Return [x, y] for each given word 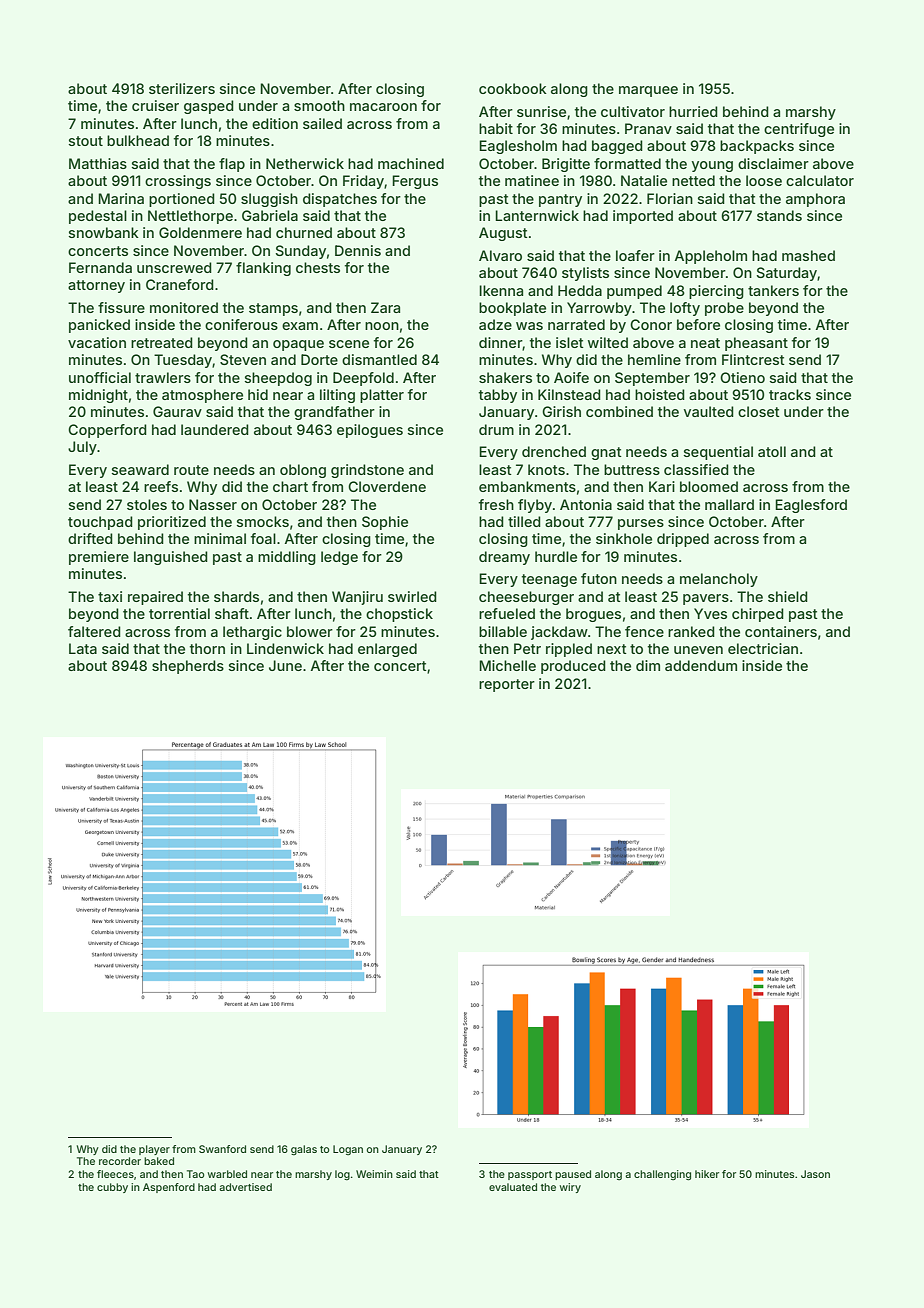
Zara [385, 307]
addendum [701, 665]
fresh [496, 504]
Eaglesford [811, 506]
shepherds [188, 667]
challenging [662, 1175]
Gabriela [270, 215]
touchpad [100, 523]
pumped [634, 292]
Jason [815, 1174]
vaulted [709, 411]
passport [530, 1175]
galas [304, 1150]
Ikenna [501, 290]
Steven [243, 359]
